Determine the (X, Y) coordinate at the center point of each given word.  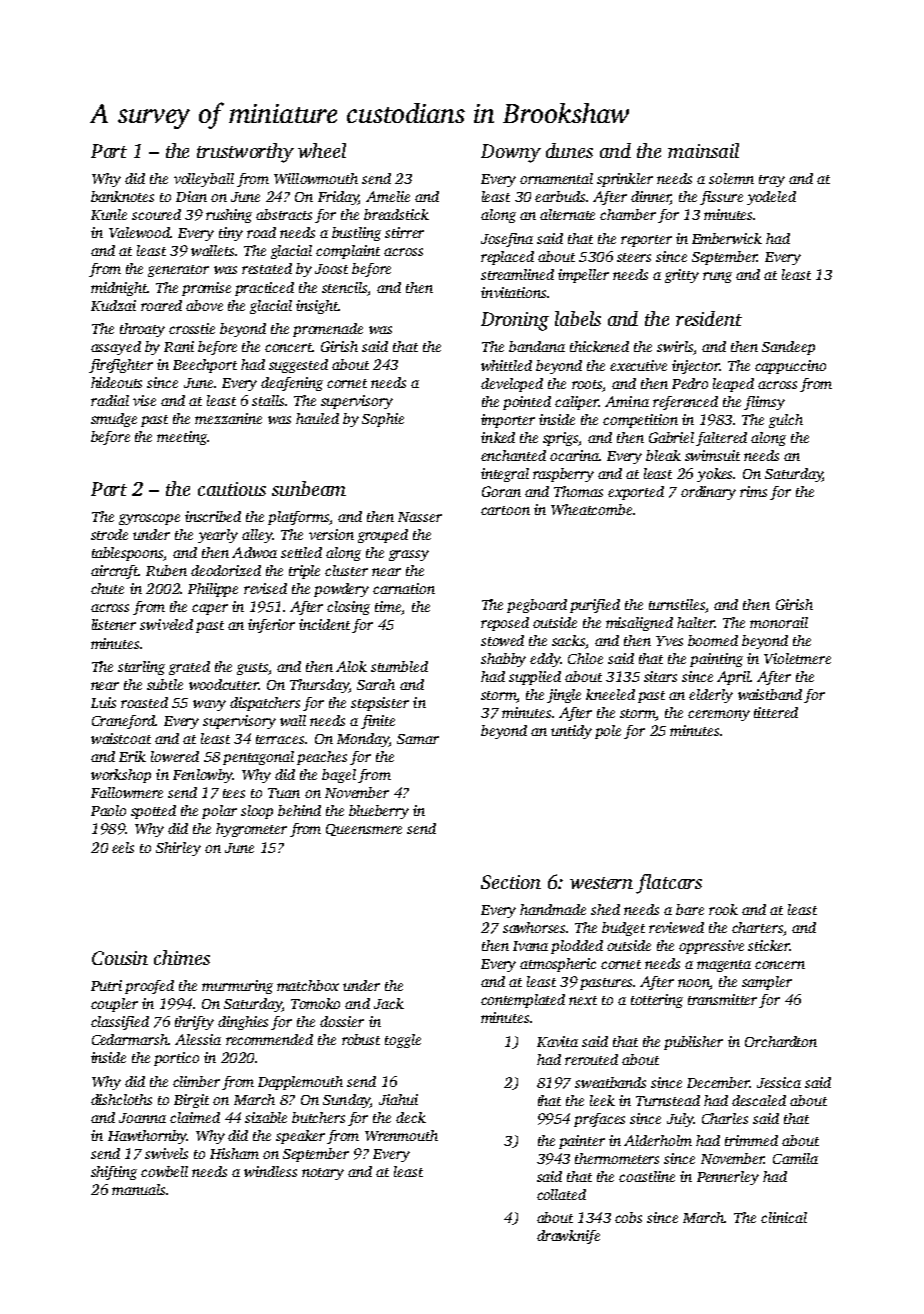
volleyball (204, 180)
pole (608, 732)
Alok (351, 666)
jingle (564, 696)
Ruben (166, 570)
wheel (322, 150)
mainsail (703, 150)
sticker (769, 945)
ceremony (719, 715)
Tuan (284, 793)
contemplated (523, 1001)
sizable (266, 1117)
